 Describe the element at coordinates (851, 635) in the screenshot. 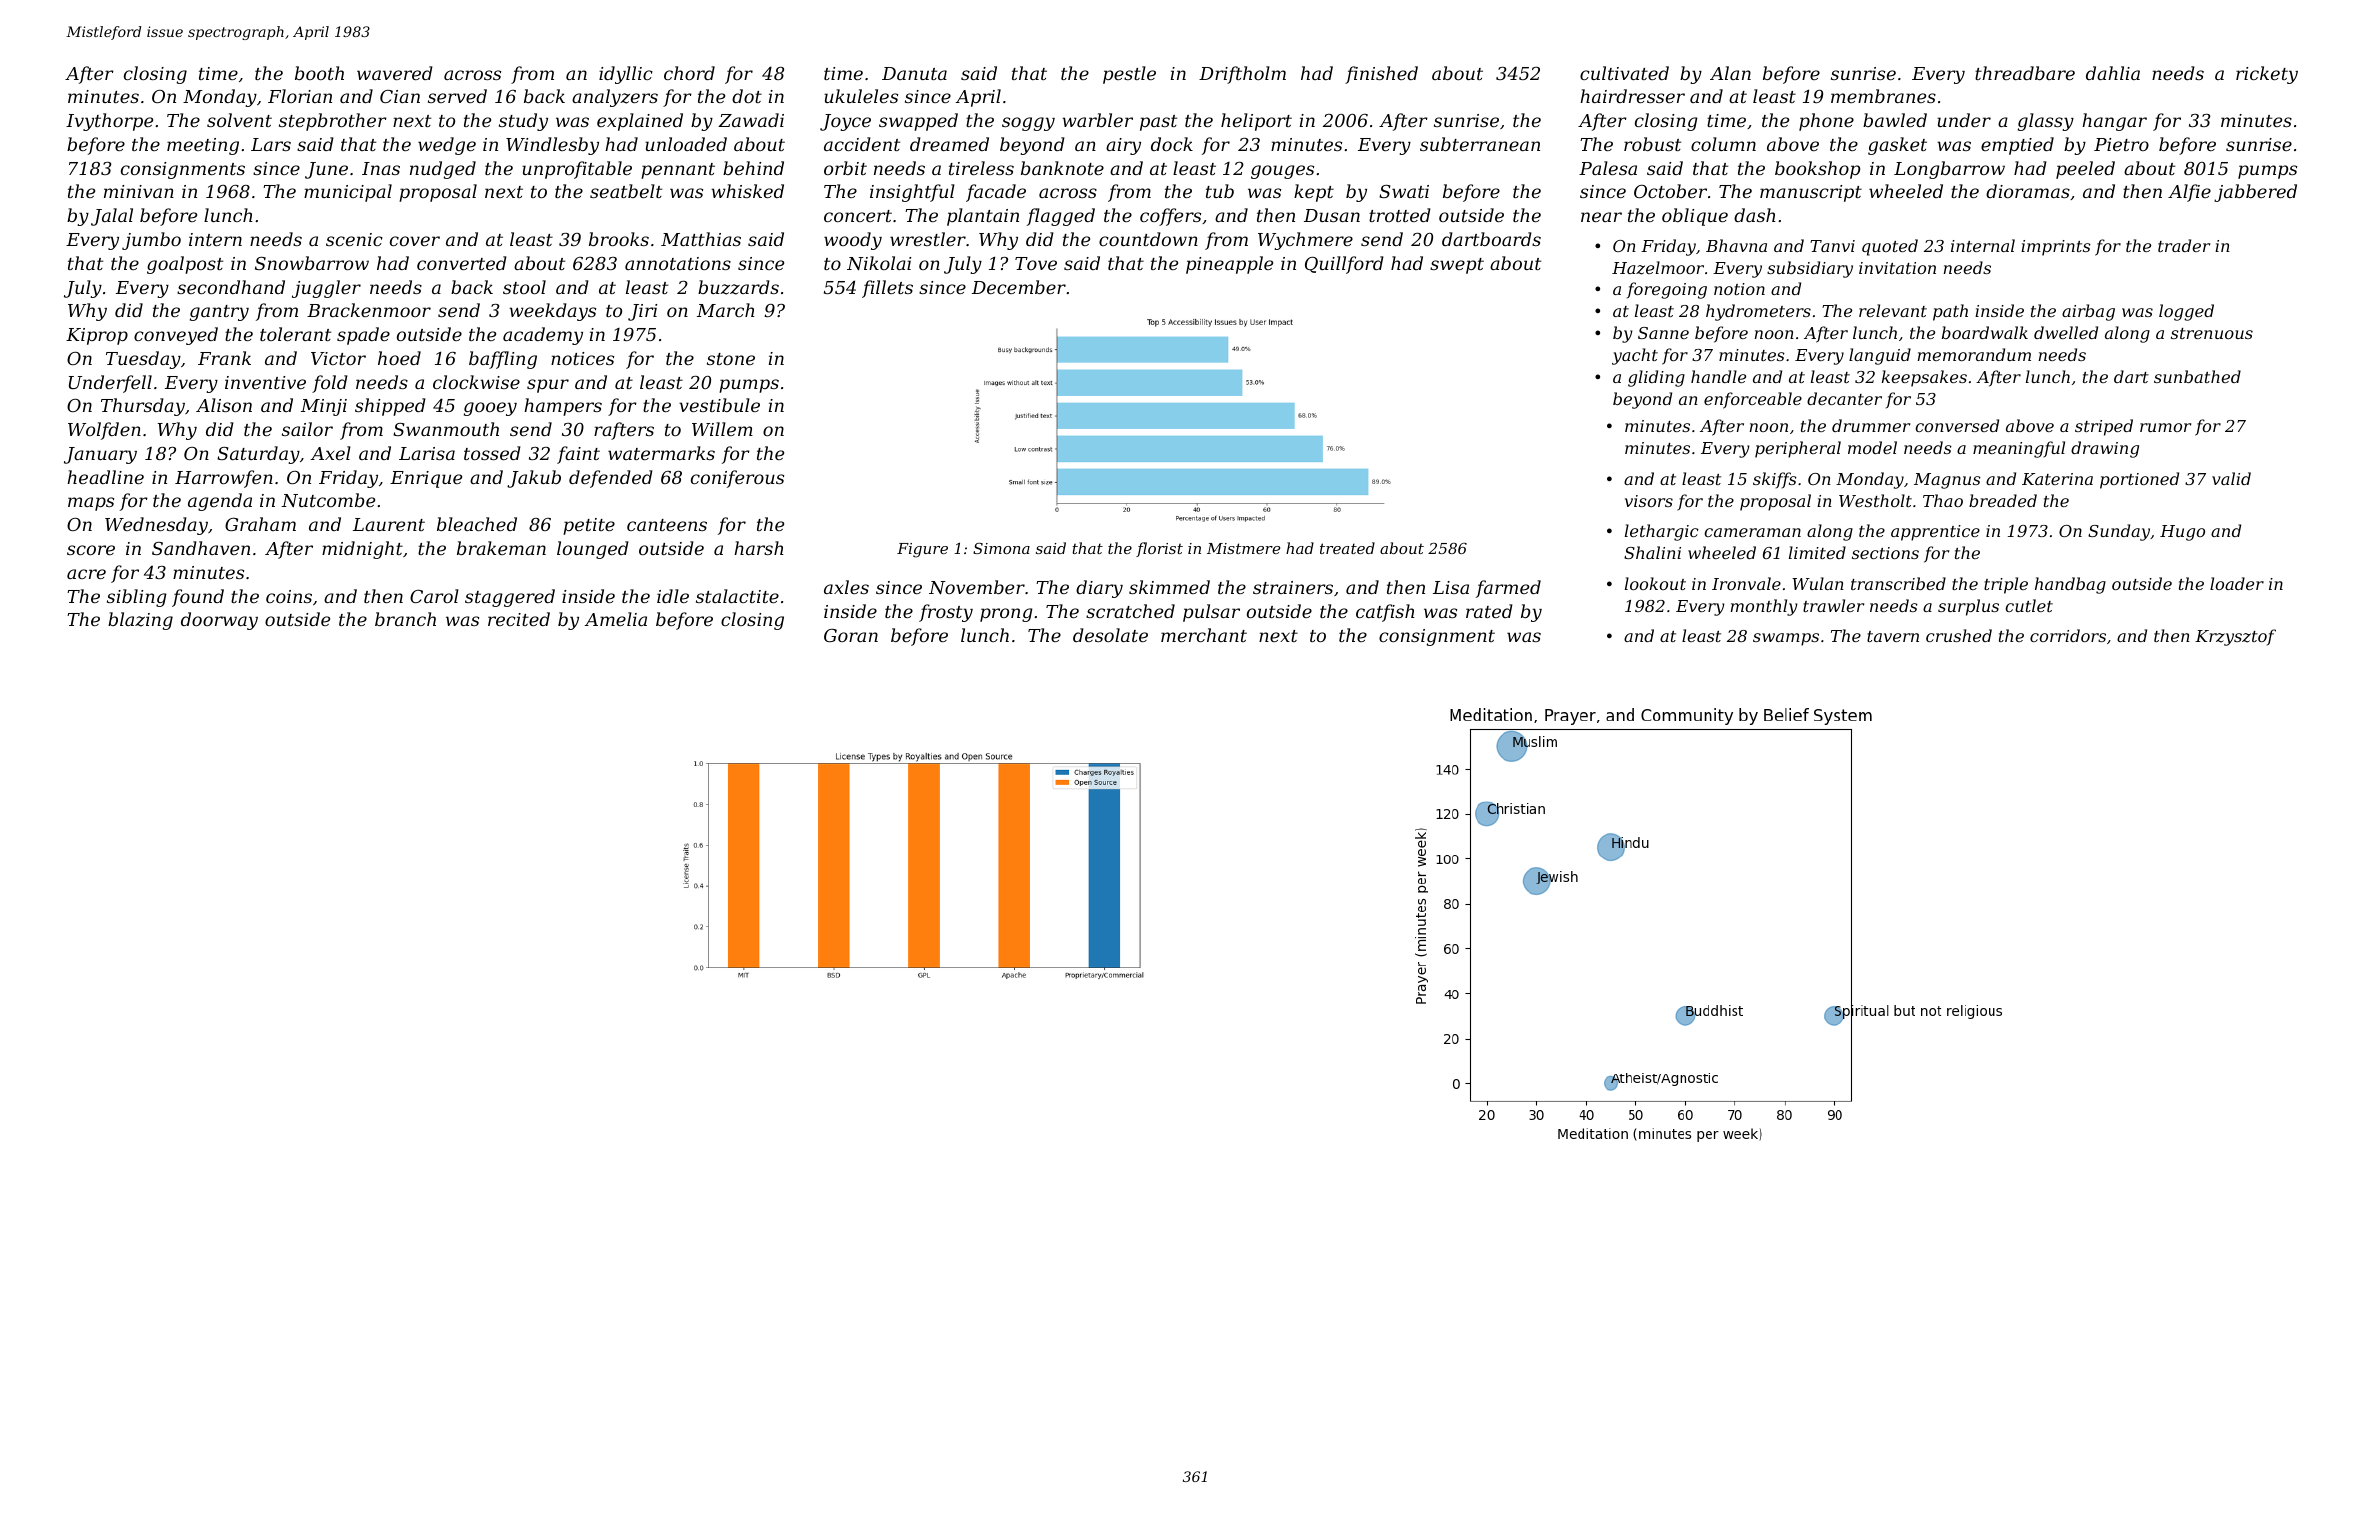

I see `Goran` at that location.
